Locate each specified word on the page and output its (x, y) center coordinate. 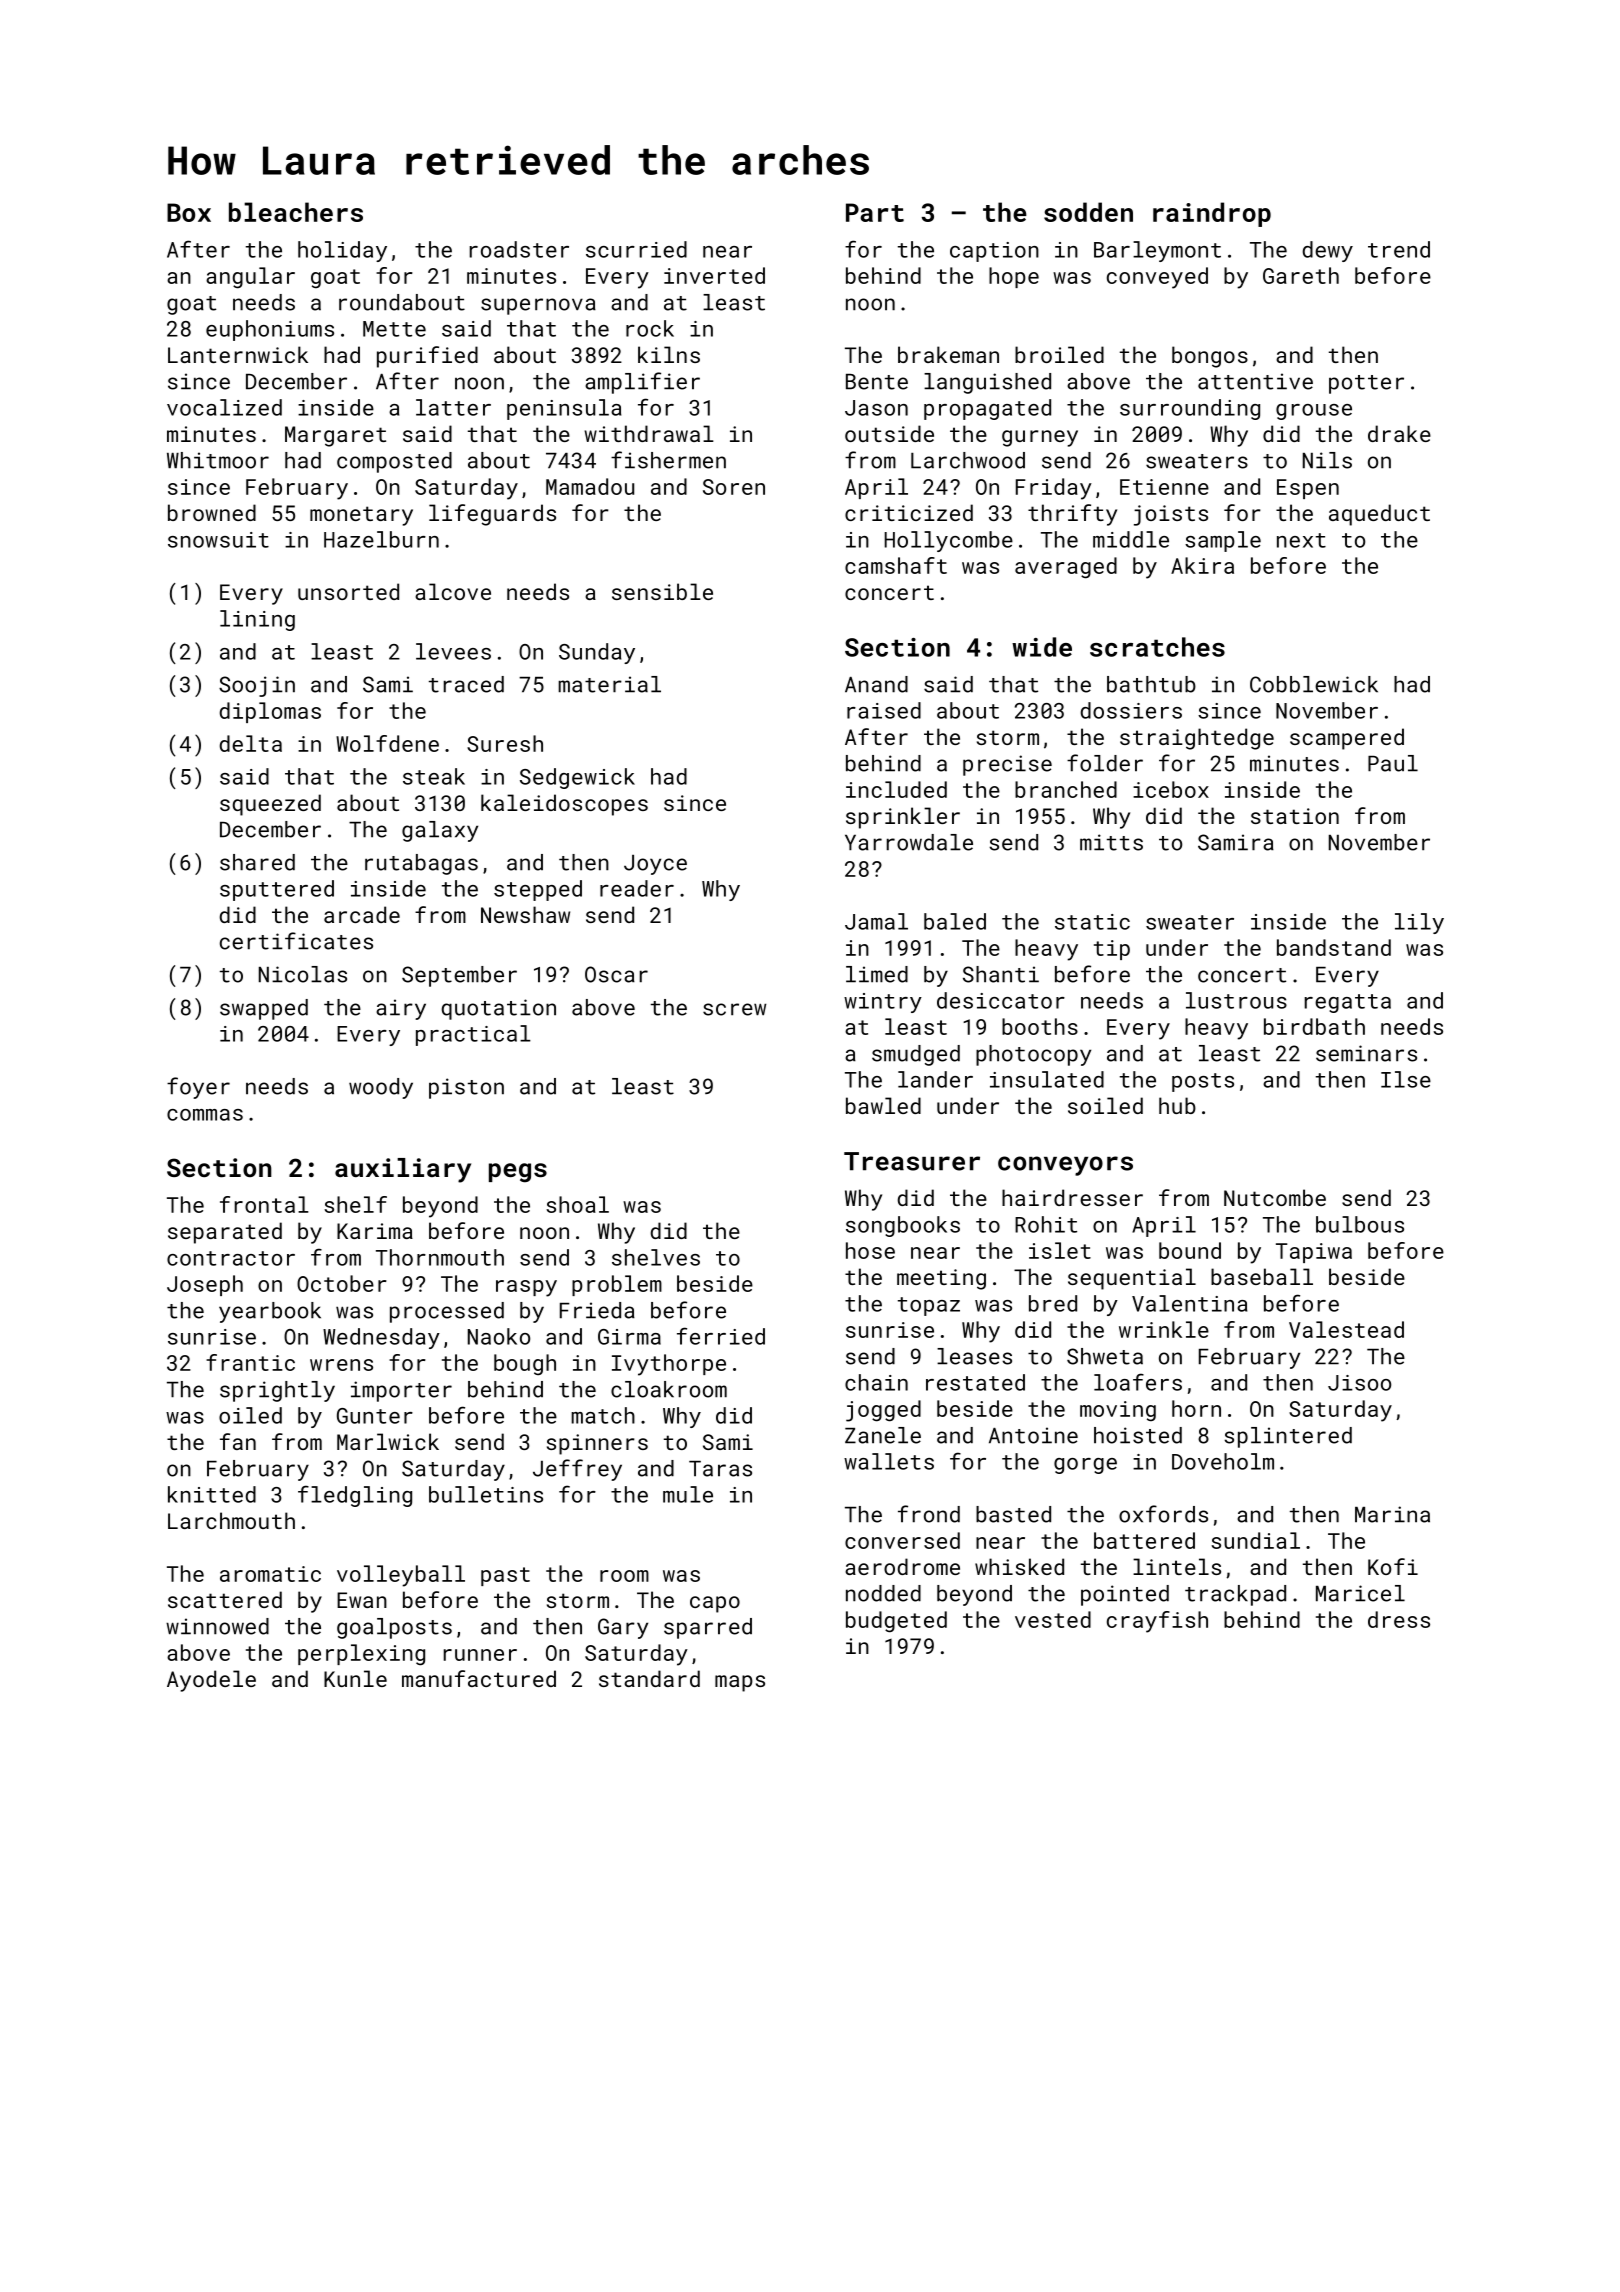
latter (453, 407)
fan (238, 1441)
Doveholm (1223, 1461)
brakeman (948, 354)
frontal (264, 1204)
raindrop (1212, 214)
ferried (721, 1336)
